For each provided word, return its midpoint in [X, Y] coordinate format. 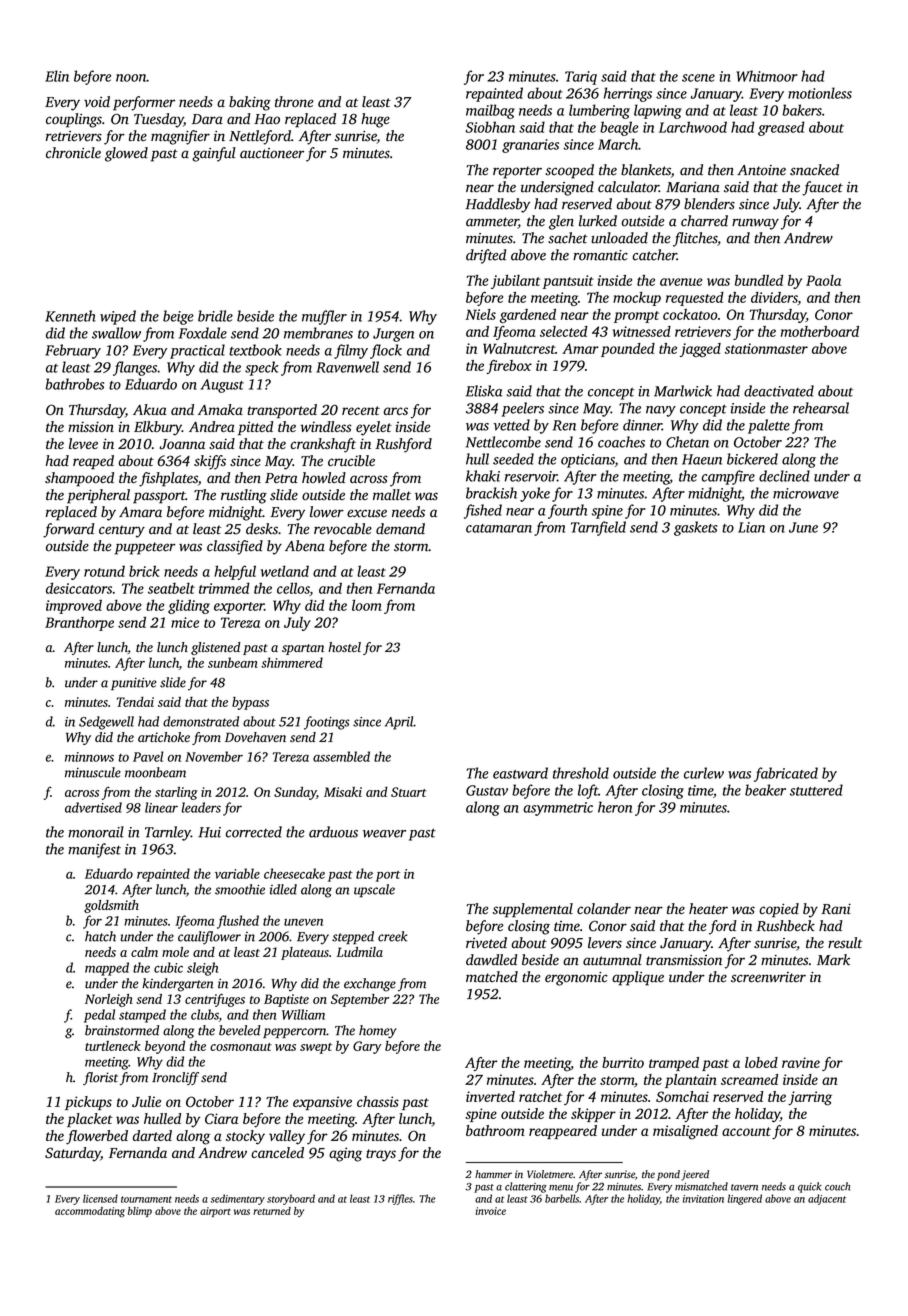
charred [704, 221]
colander [604, 909]
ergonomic [576, 979]
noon [131, 78]
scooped [569, 171]
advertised [93, 807]
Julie [146, 1101]
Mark [833, 960]
